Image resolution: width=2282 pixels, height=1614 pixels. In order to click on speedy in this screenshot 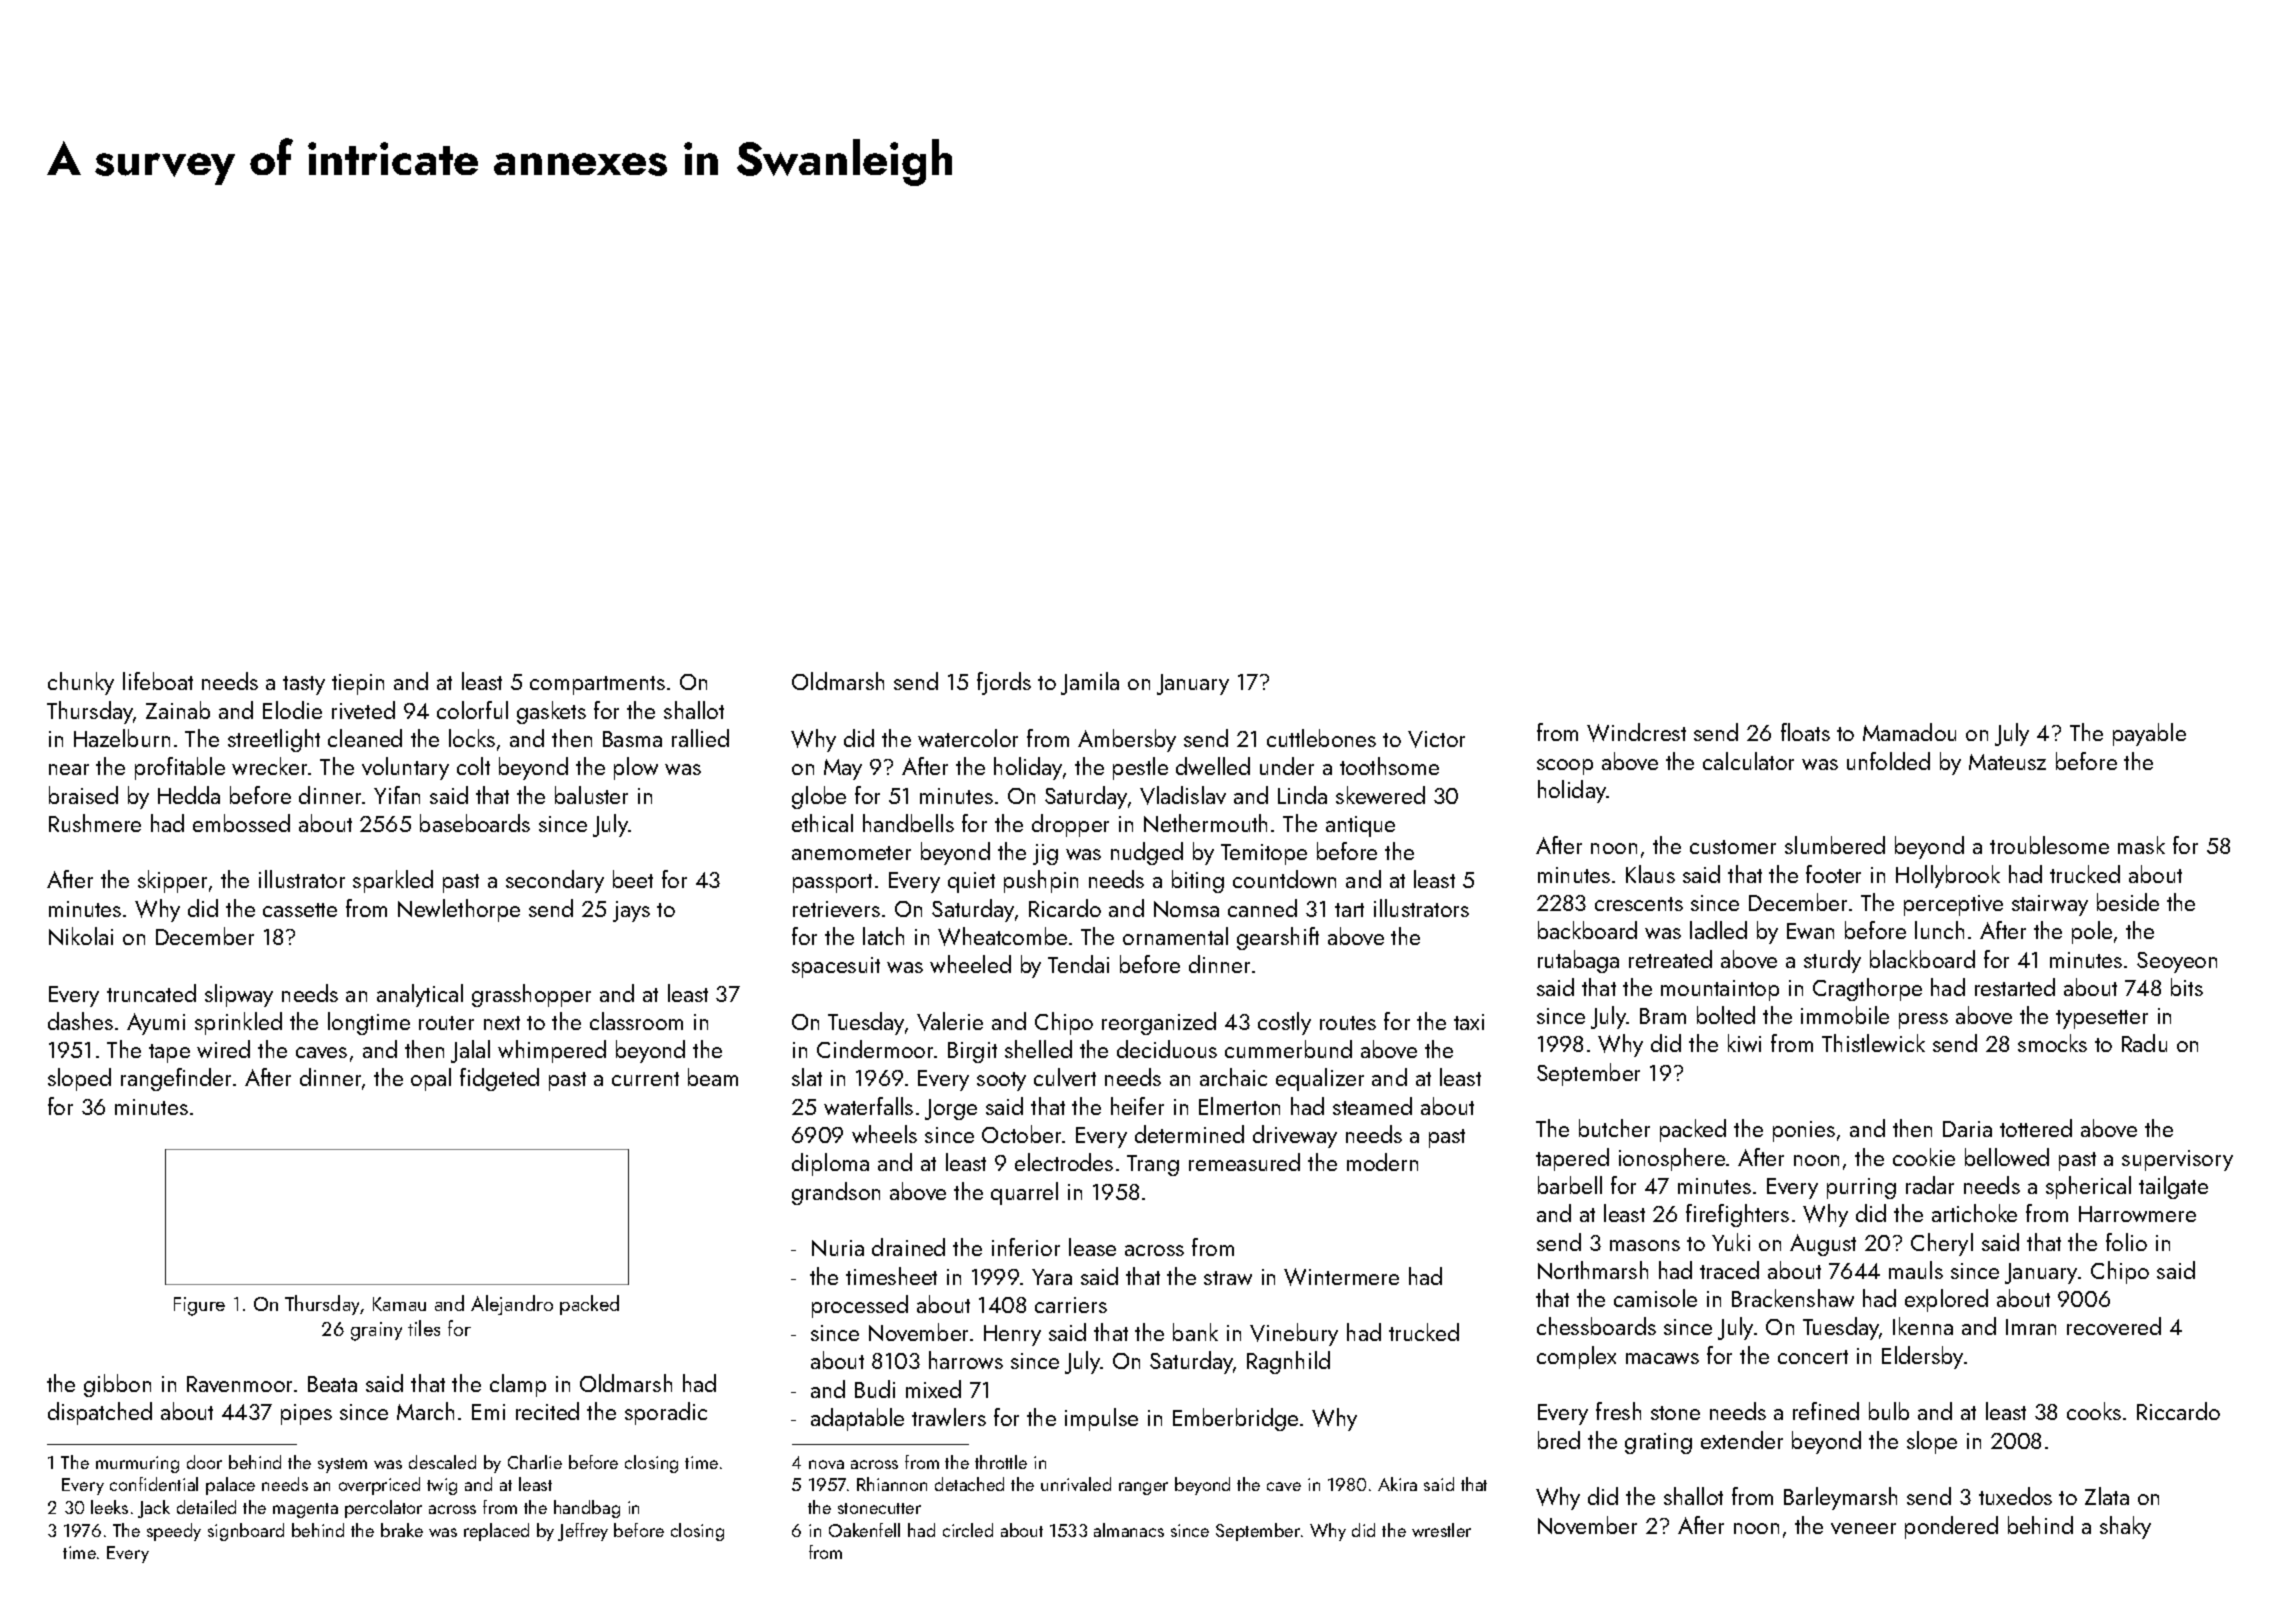, I will do `click(174, 1532)`.
